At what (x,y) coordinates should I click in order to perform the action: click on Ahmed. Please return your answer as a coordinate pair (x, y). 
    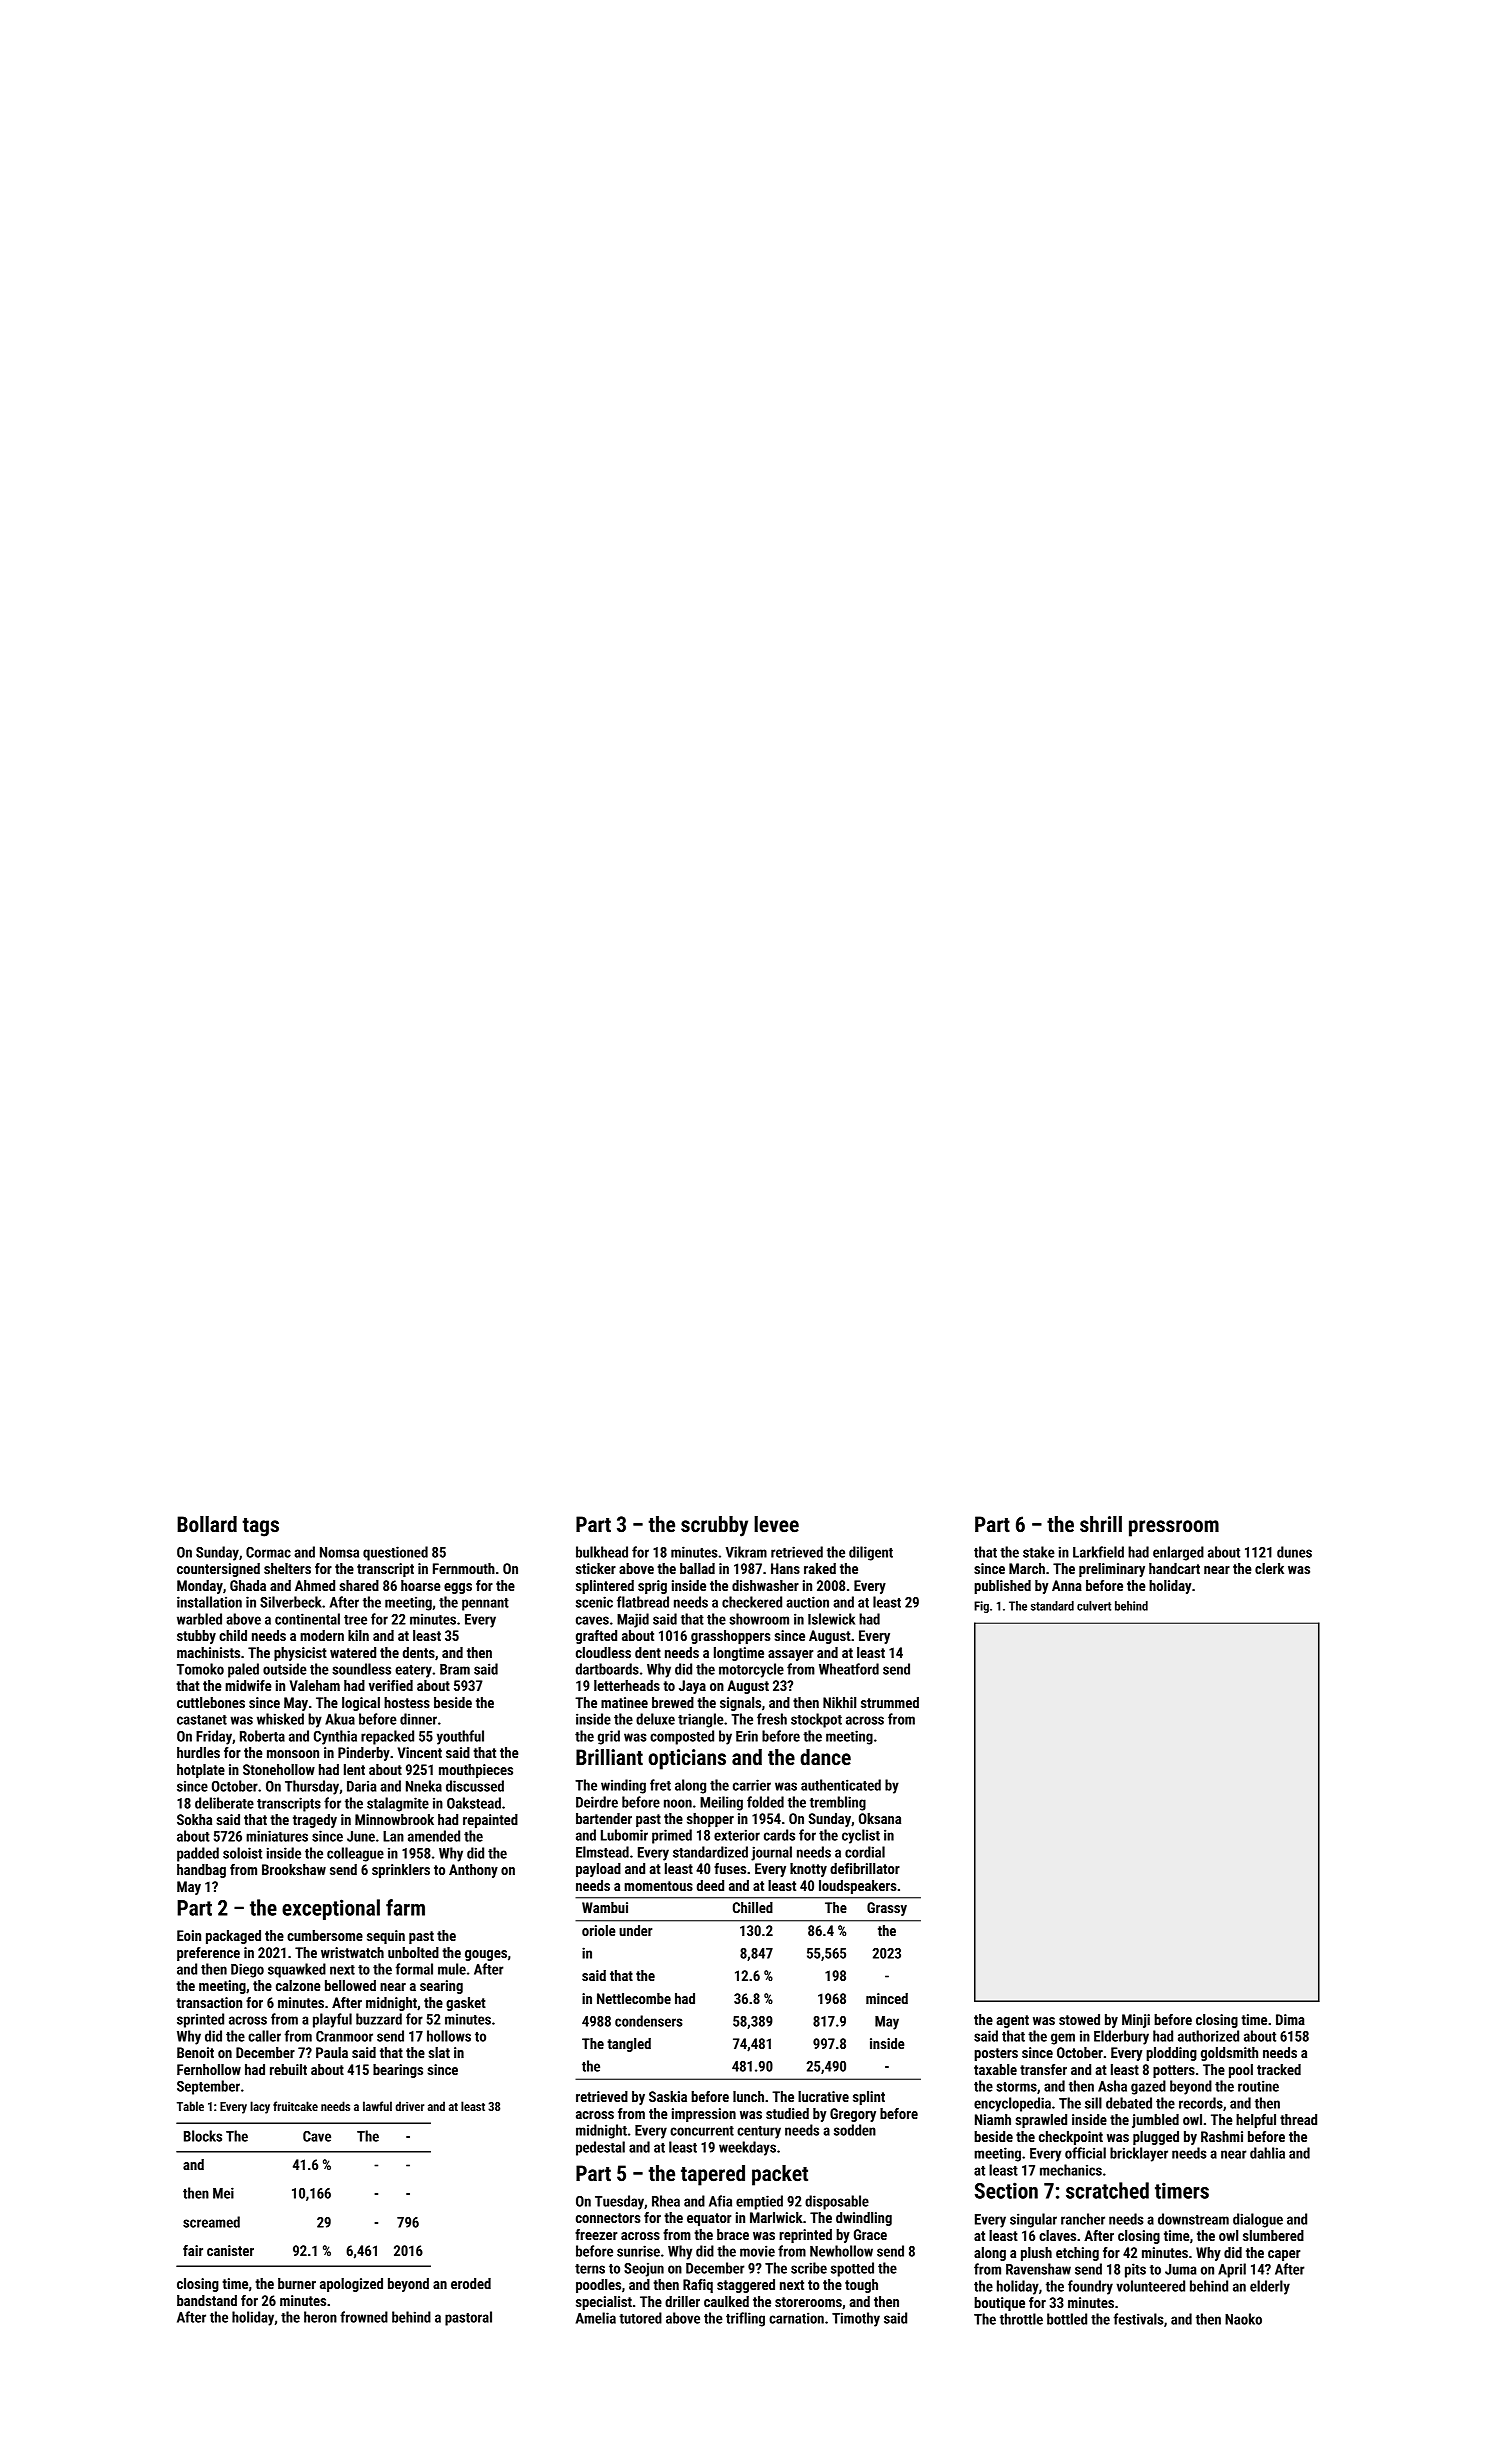
    Looking at the image, I should click on (315, 1585).
